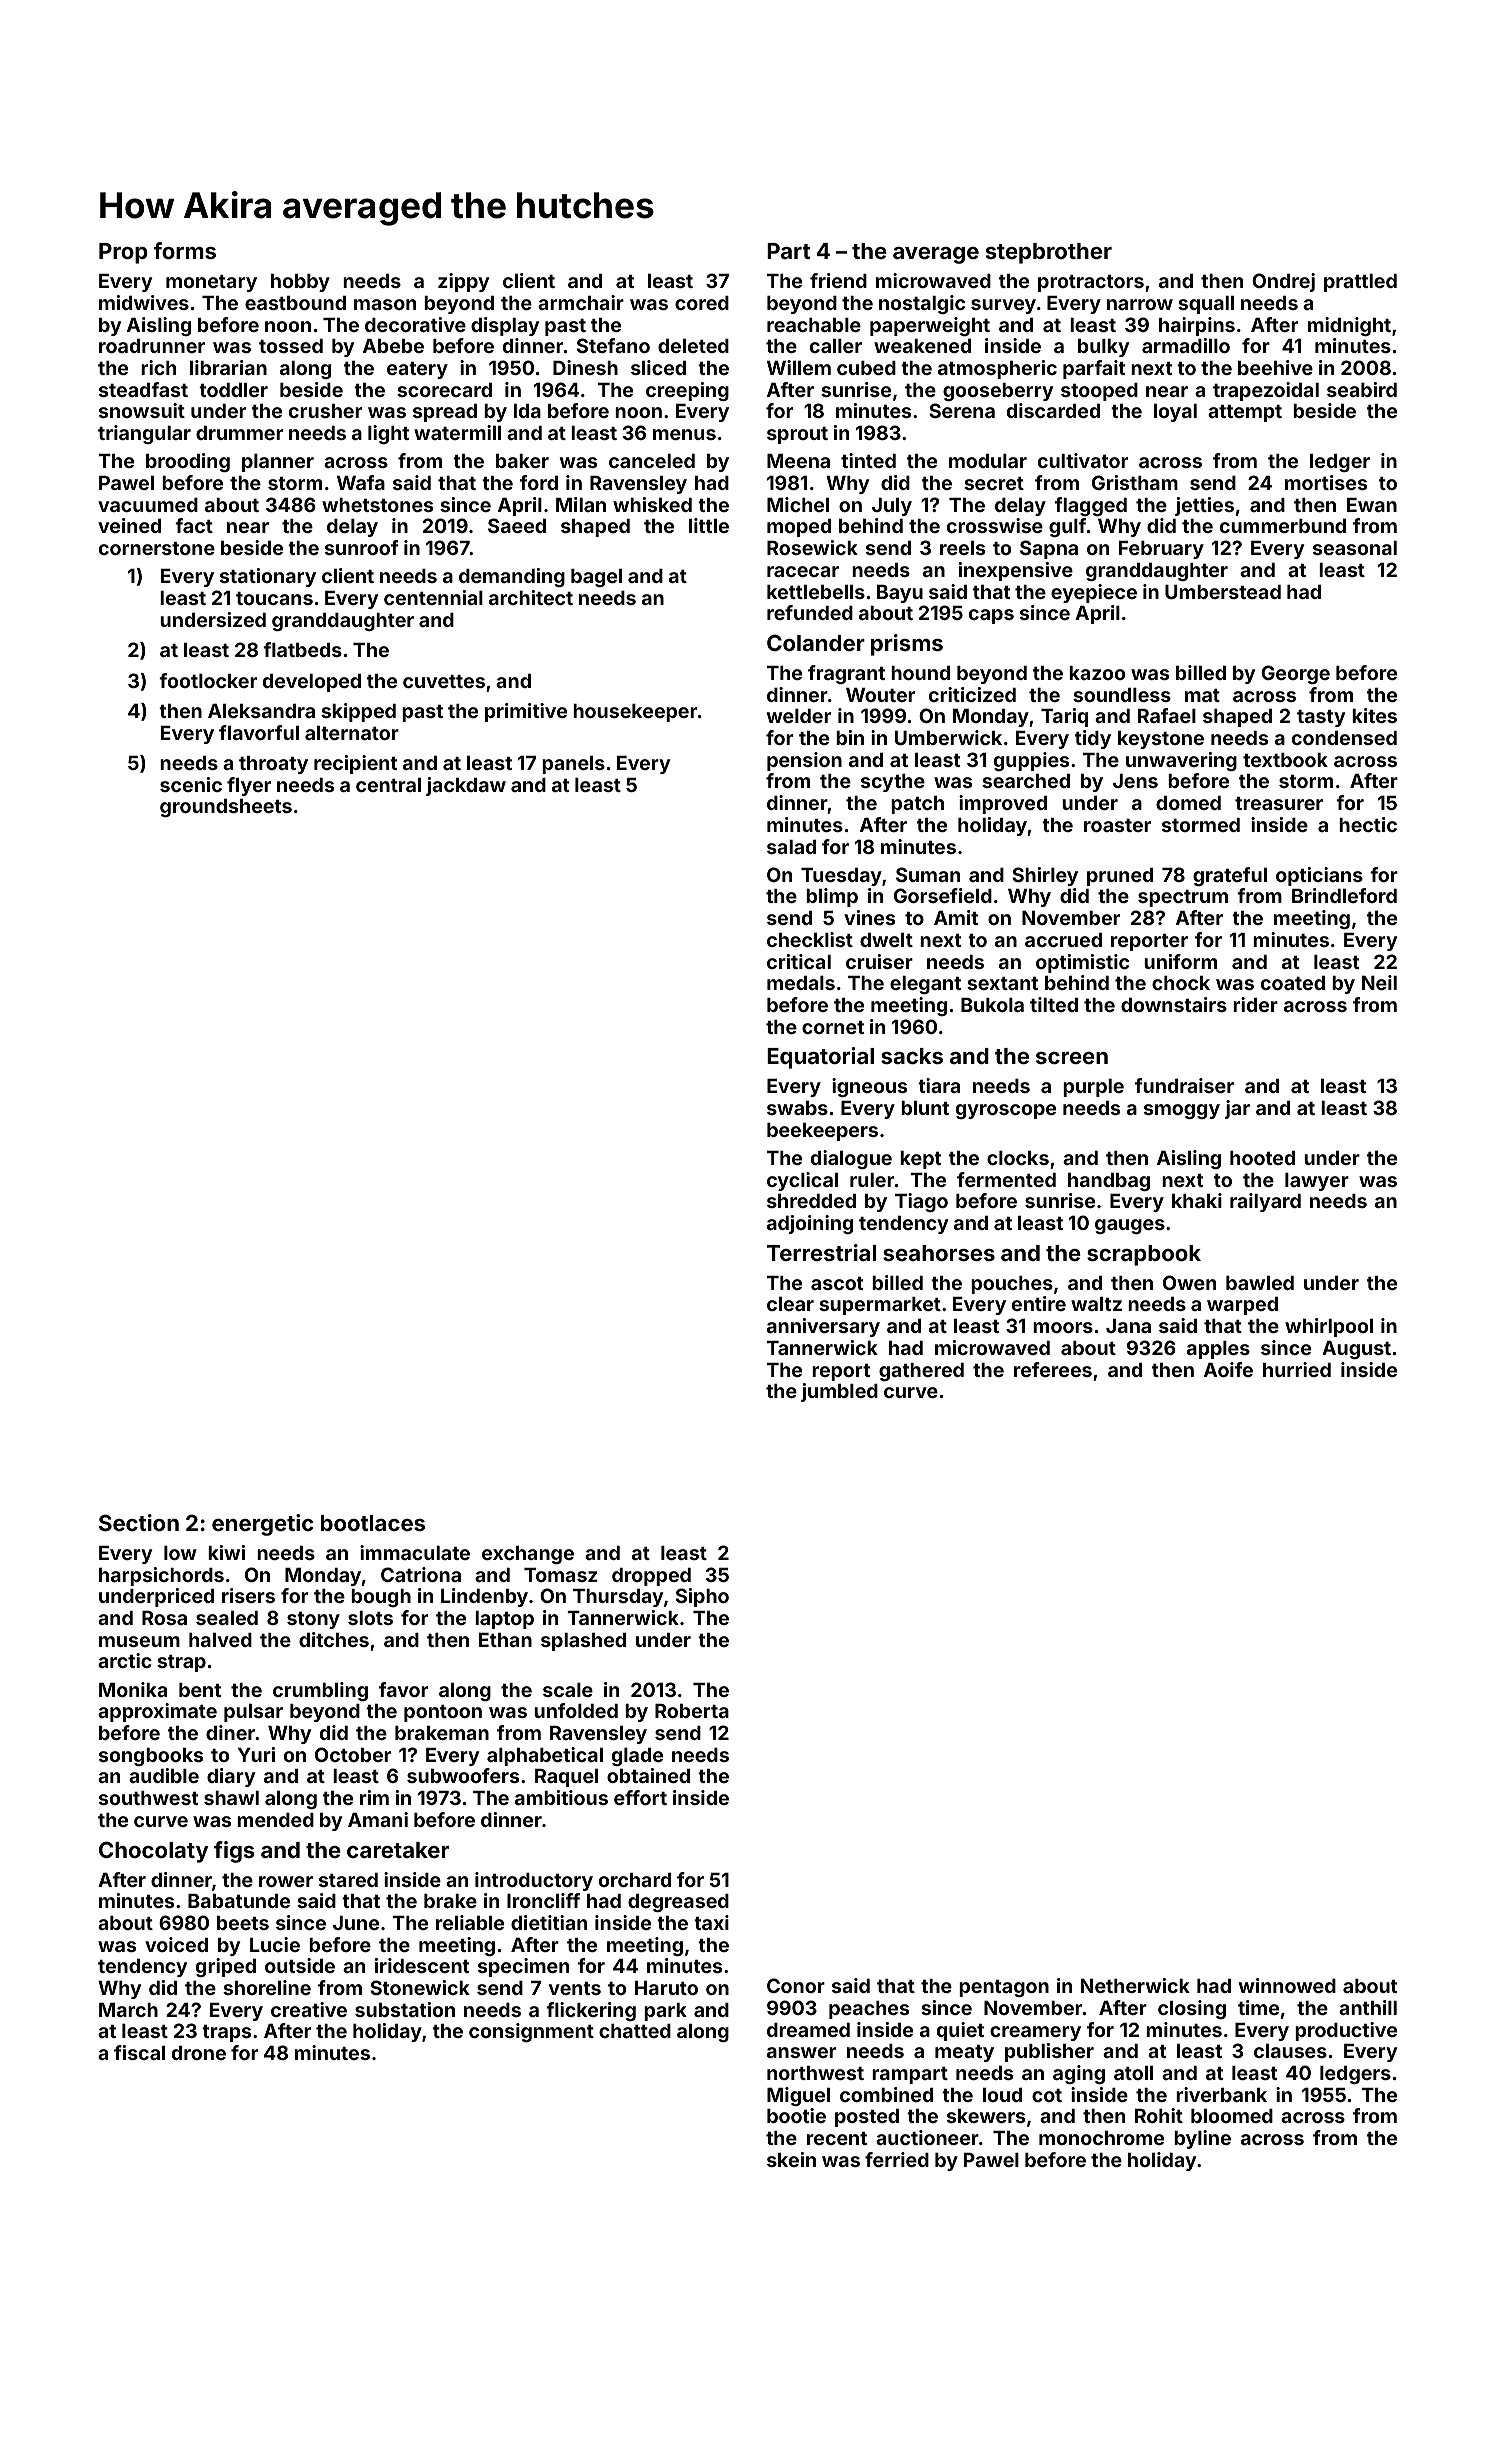  Describe the element at coordinates (1283, 282) in the screenshot. I see `Ondrej` at that location.
